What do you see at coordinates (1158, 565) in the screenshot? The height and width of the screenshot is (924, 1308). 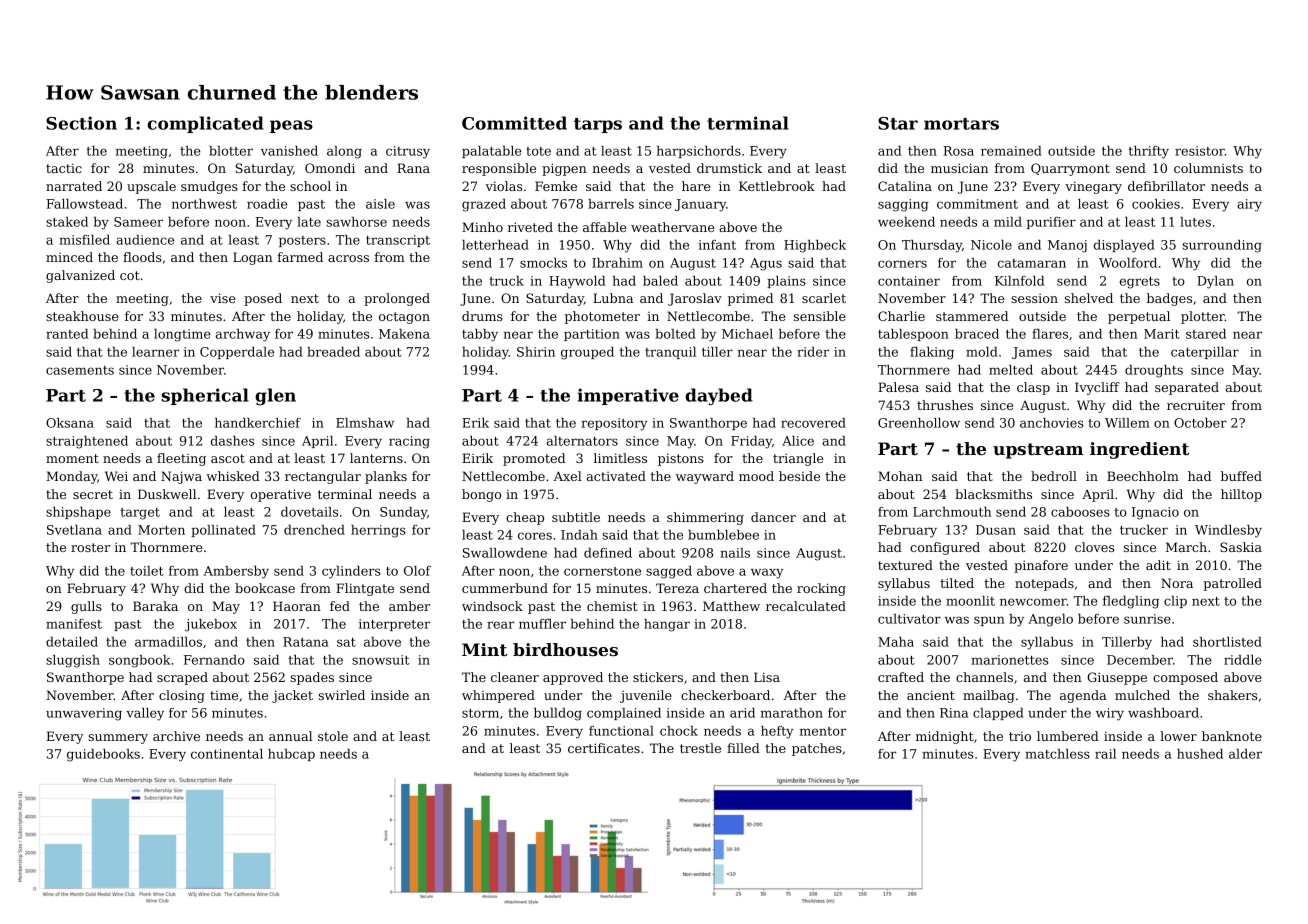 I see `adit` at bounding box center [1158, 565].
